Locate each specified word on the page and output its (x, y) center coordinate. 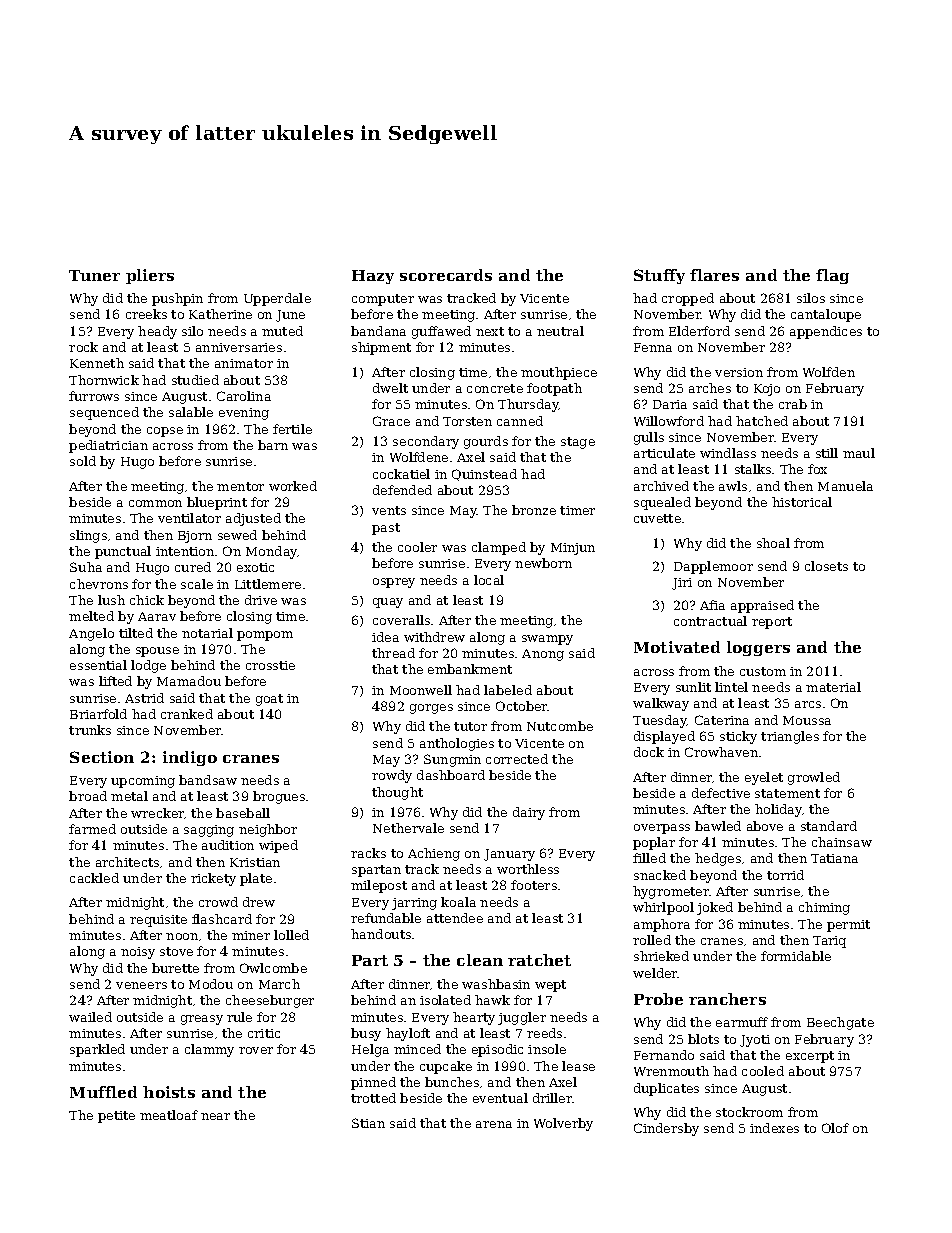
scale (197, 584)
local (489, 580)
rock (83, 347)
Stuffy (659, 276)
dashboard (451, 775)
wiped (278, 846)
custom (763, 671)
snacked (660, 875)
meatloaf (169, 1115)
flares (714, 275)
